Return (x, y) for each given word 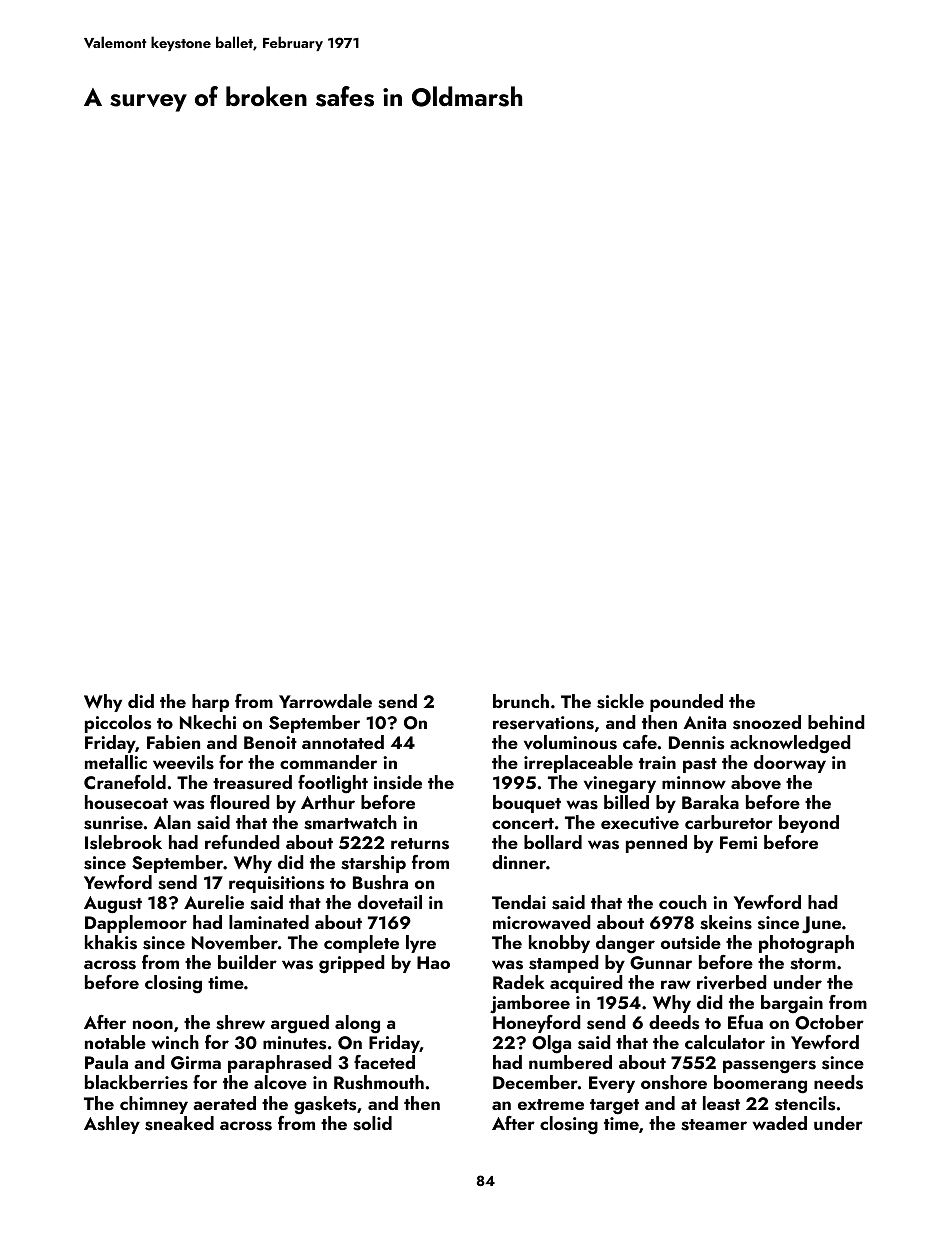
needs (838, 1082)
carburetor (729, 822)
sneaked (179, 1123)
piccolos (118, 724)
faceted (384, 1062)
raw (676, 984)
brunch (521, 701)
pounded (686, 703)
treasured (252, 782)
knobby (559, 944)
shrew (240, 1022)
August (113, 905)
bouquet (527, 804)
